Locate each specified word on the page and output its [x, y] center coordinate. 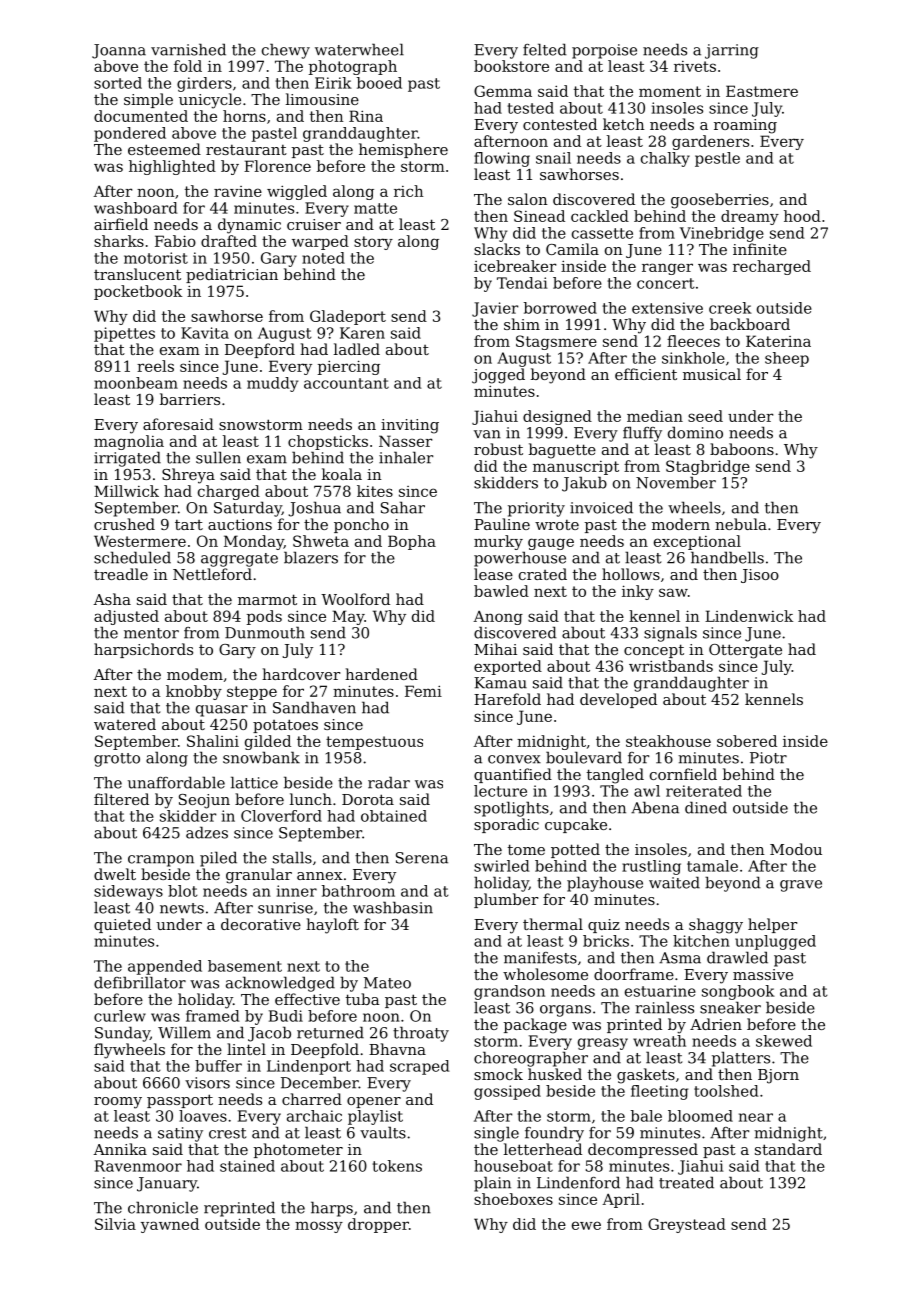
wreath [659, 1041]
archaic [314, 1116]
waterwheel [359, 49]
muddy [272, 384]
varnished [188, 49]
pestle [717, 159]
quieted [122, 925]
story [373, 243]
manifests [540, 958]
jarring [732, 51]
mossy [319, 1227]
